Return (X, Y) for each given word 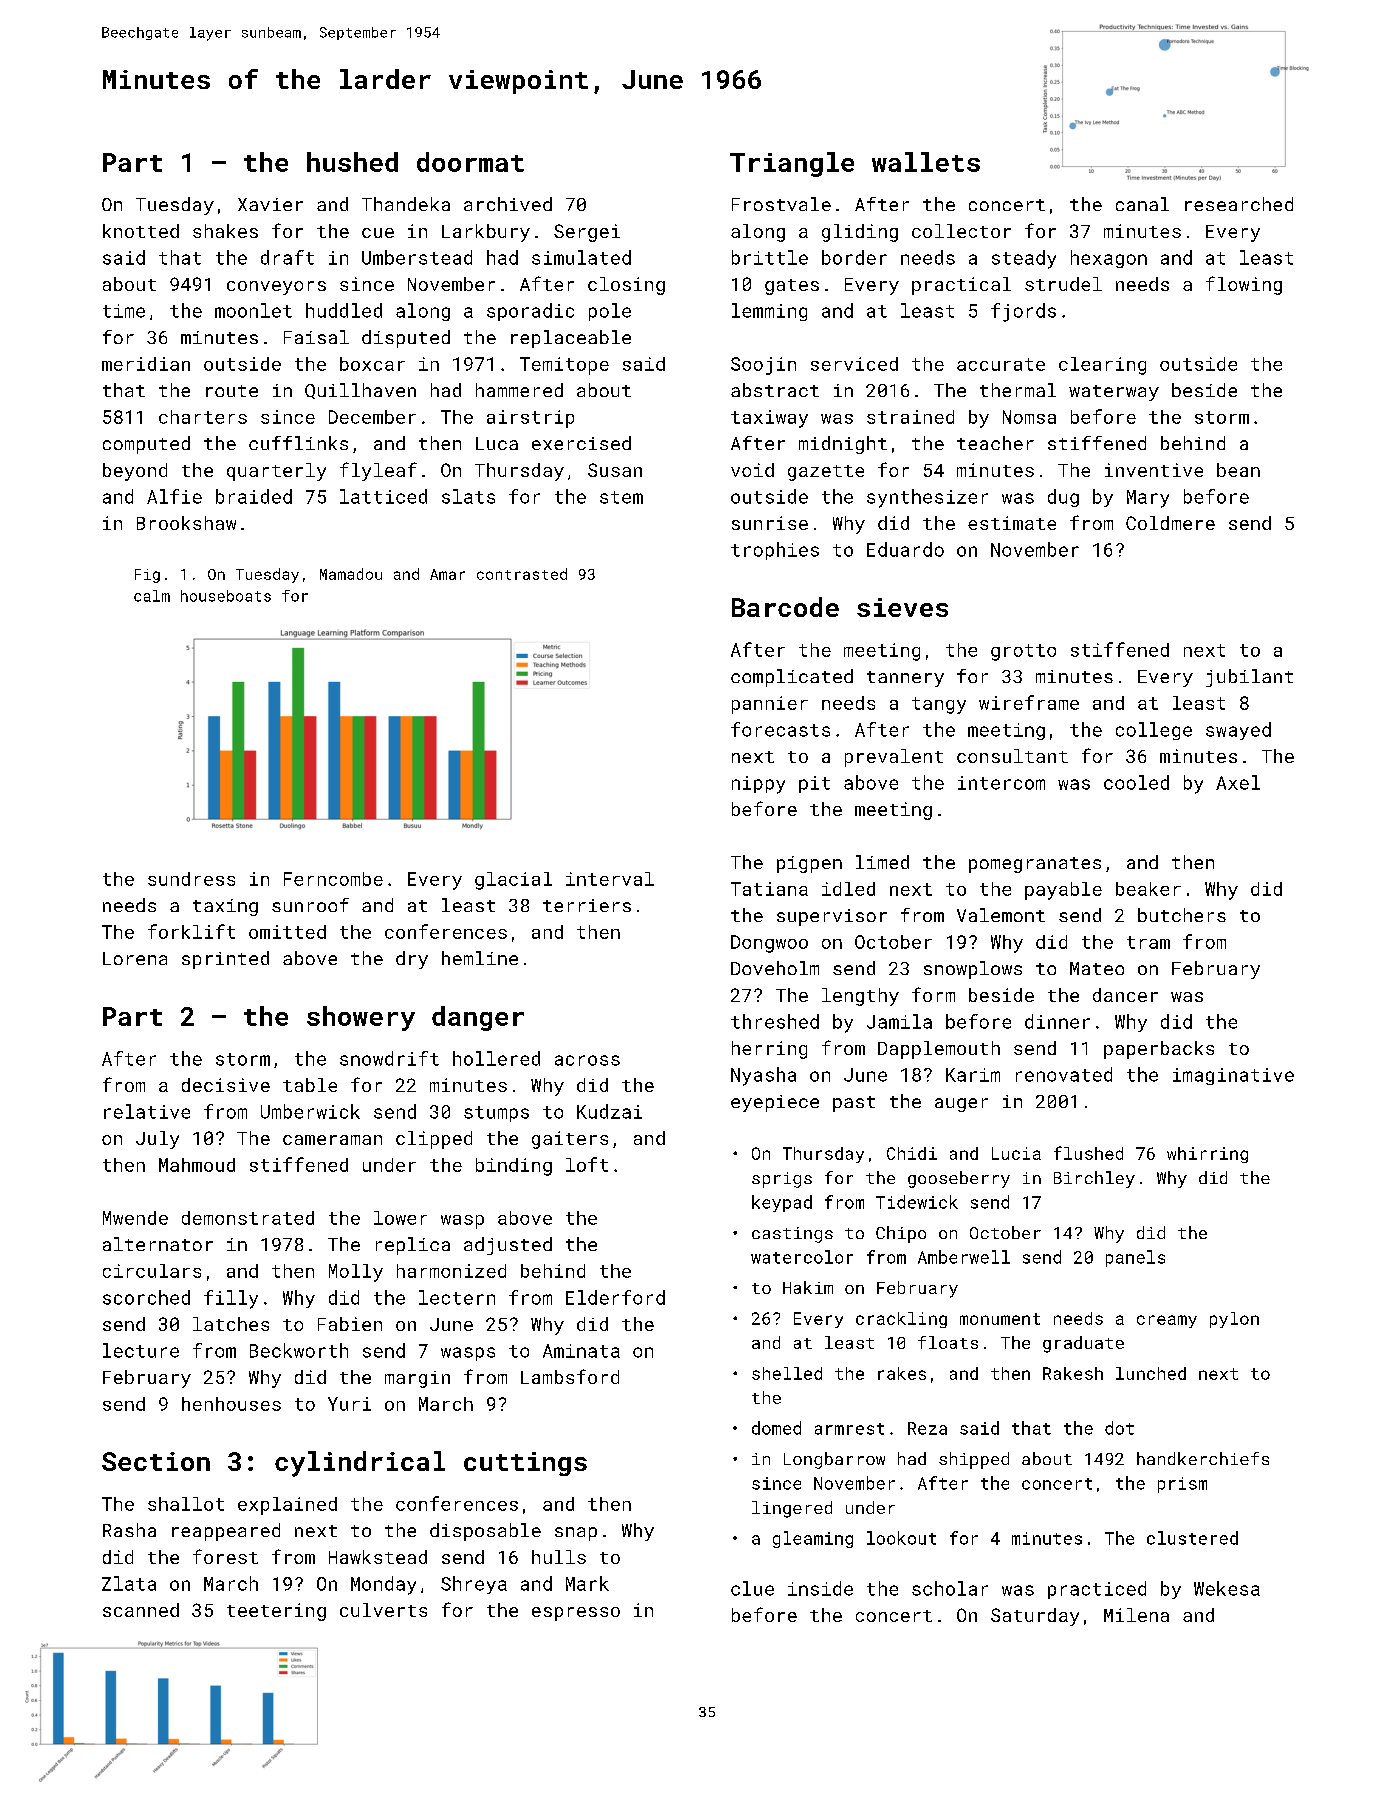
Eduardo (905, 549)
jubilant (1249, 678)
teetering (276, 1612)
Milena (1136, 1615)
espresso (576, 1614)
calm (152, 596)
